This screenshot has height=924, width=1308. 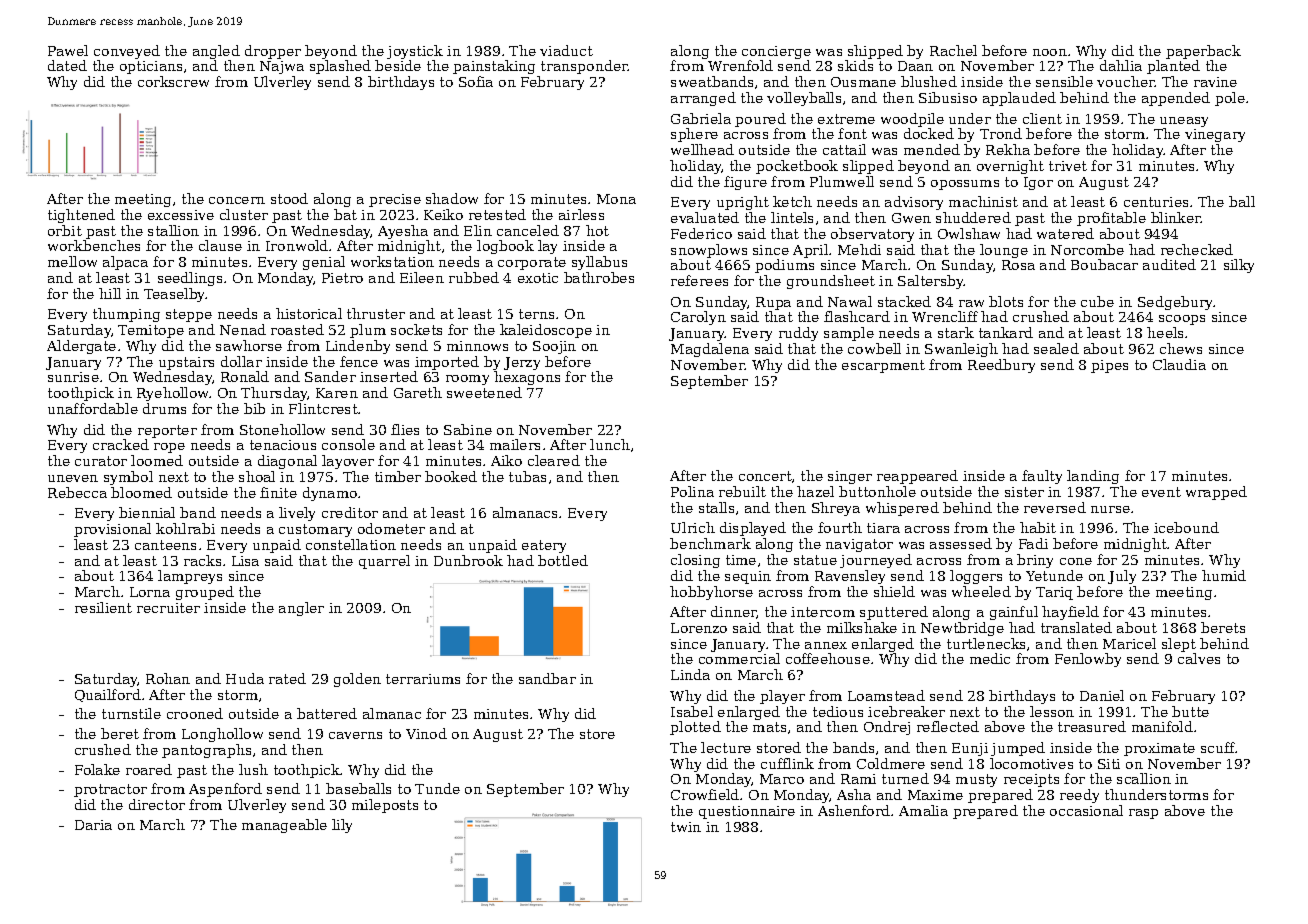 What do you see at coordinates (1018, 749) in the screenshot?
I see `jumped` at bounding box center [1018, 749].
